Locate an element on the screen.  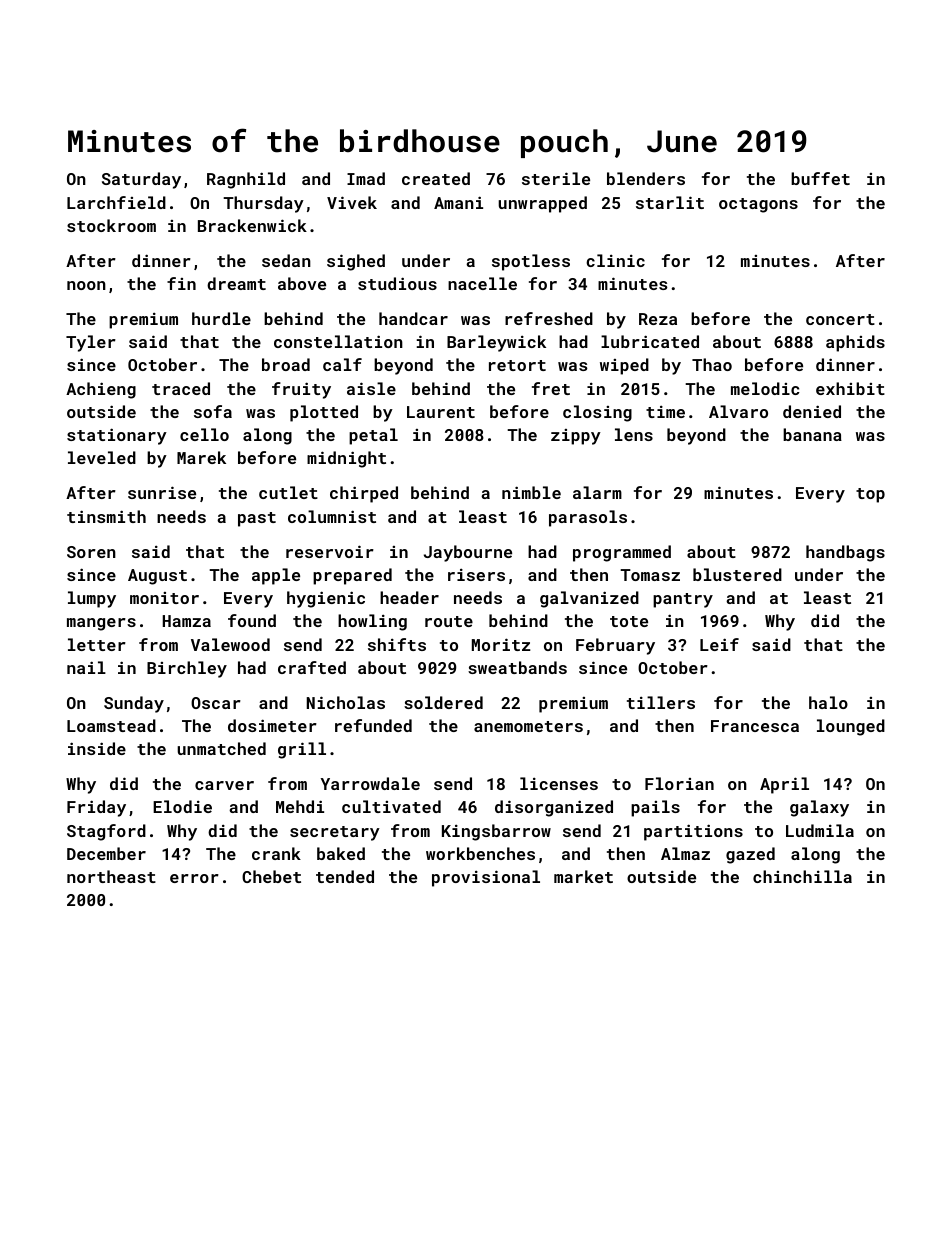
octagons is located at coordinates (758, 205).
